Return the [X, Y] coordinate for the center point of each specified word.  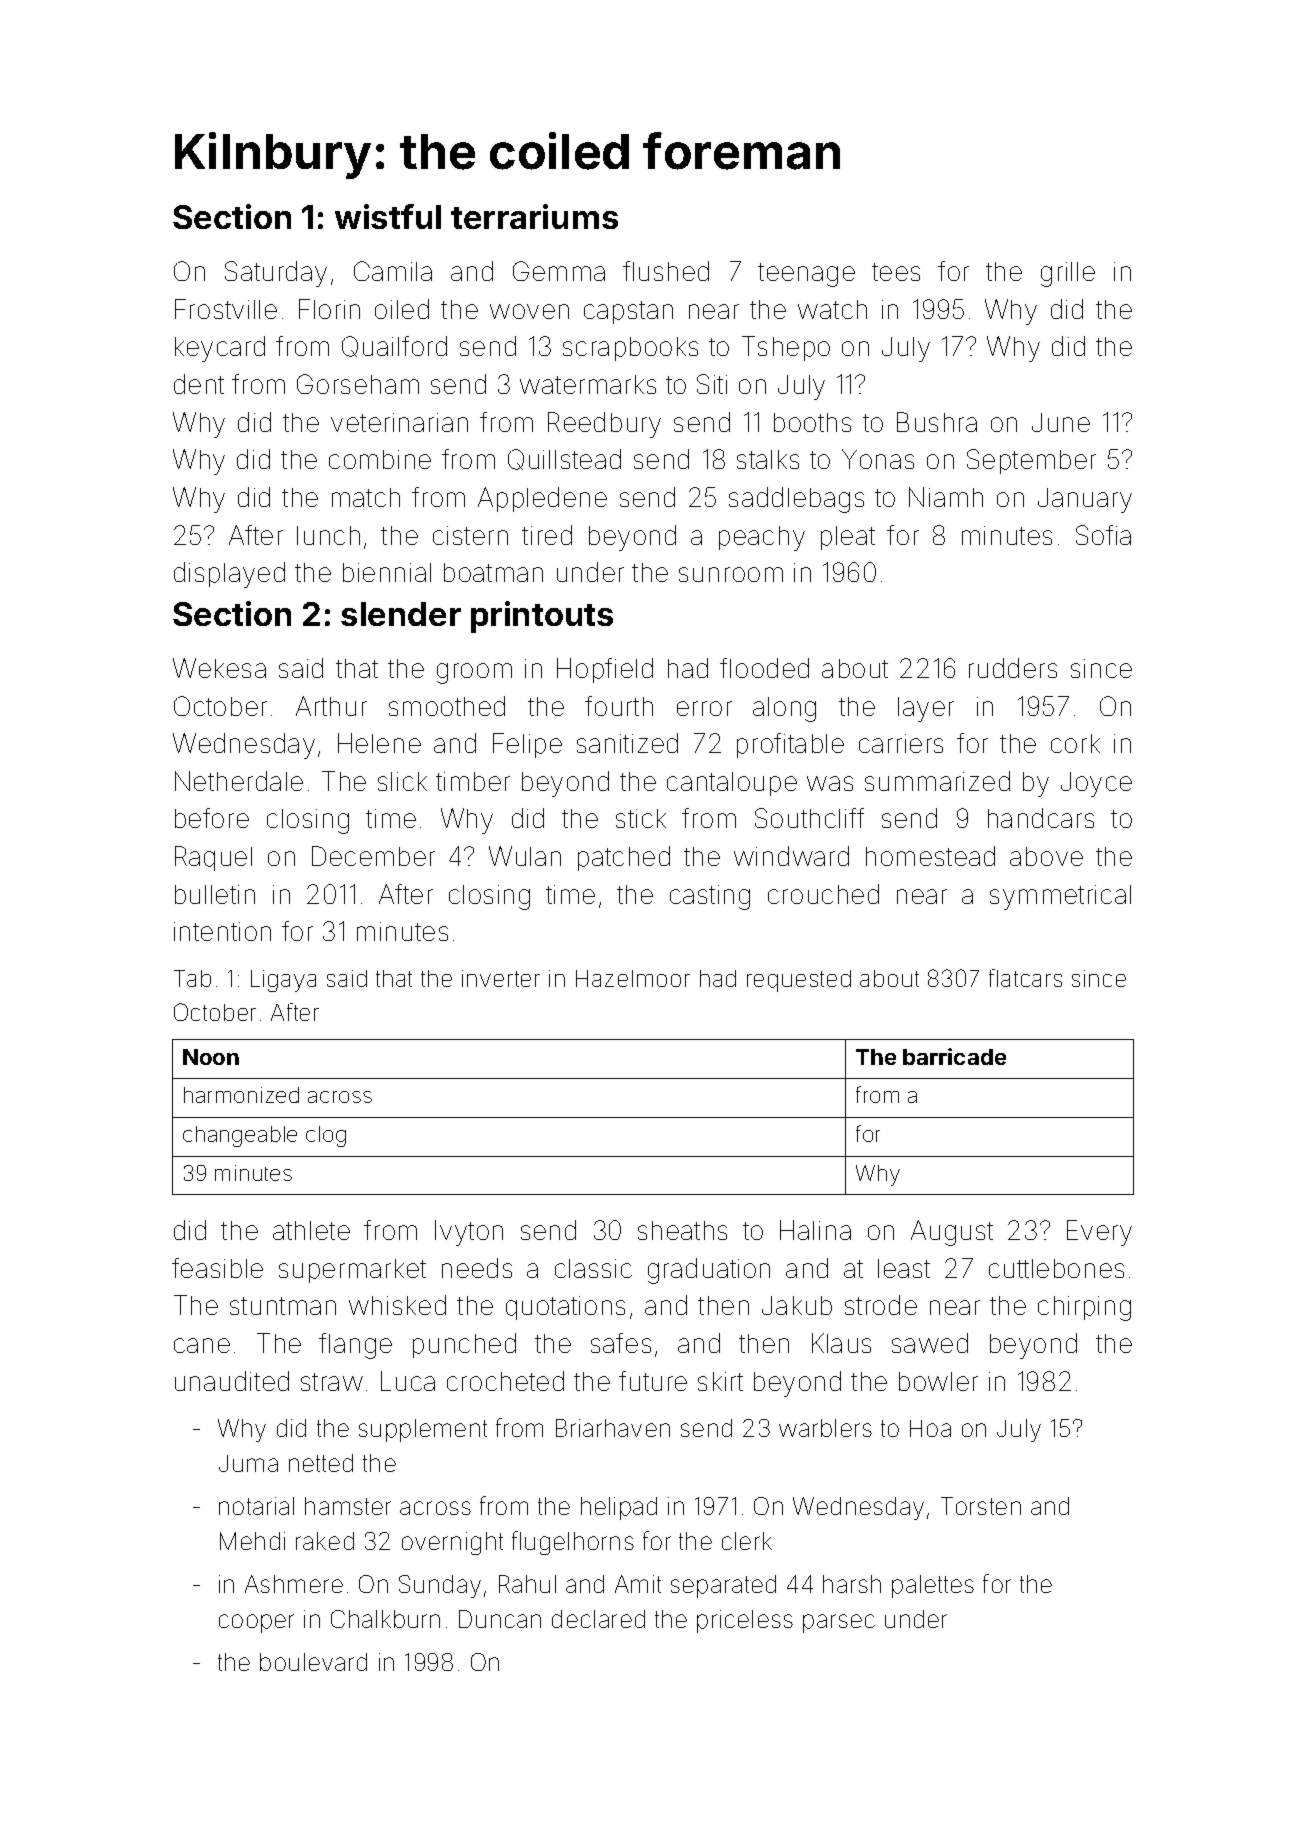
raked [325, 1541]
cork [1075, 743]
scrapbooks [630, 349]
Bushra [937, 422]
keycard [220, 349]
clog [326, 1136]
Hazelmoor [633, 978]
